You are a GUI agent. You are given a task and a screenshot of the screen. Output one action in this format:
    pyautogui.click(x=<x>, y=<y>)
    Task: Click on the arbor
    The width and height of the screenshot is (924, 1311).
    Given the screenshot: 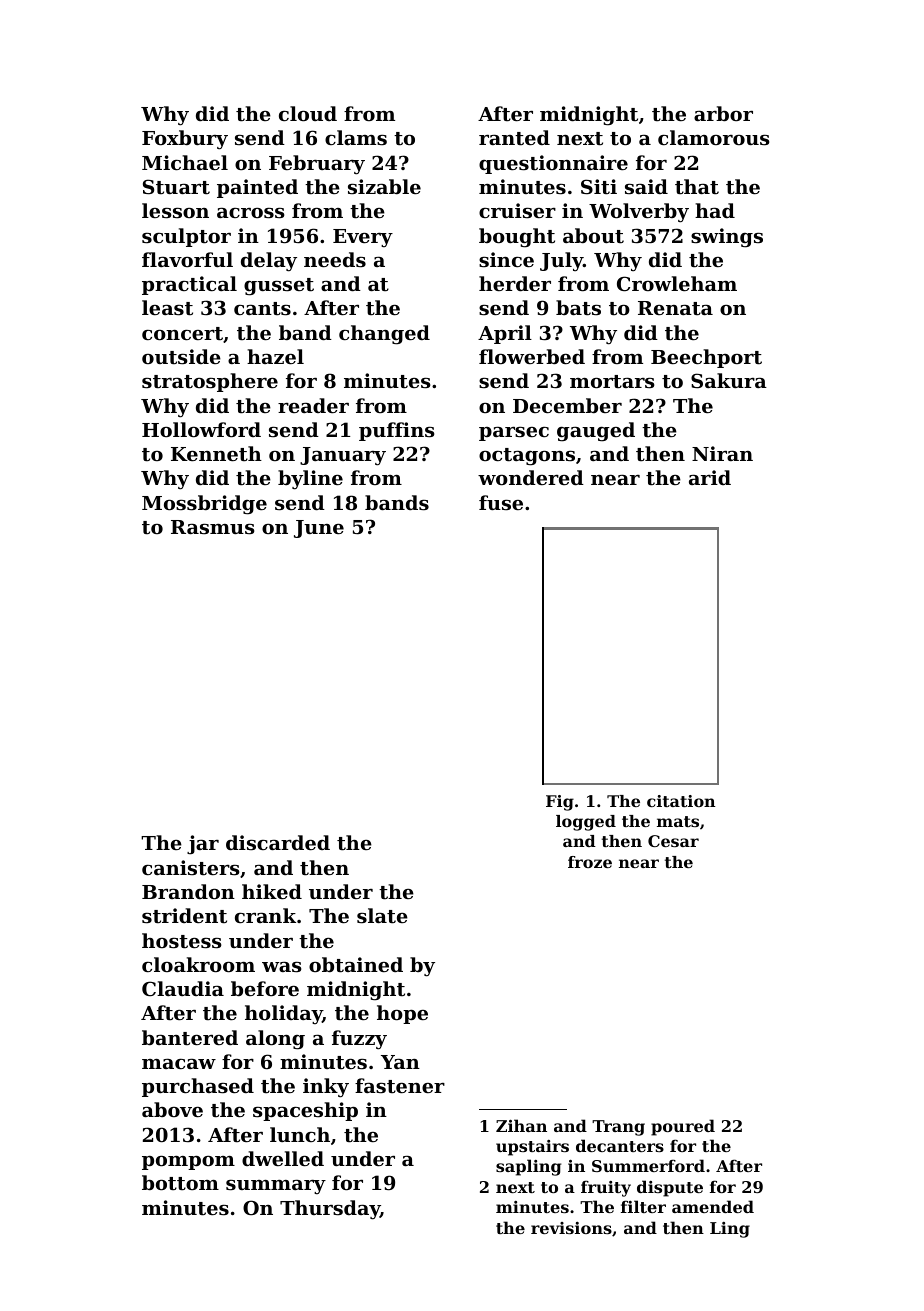 What is the action you would take?
    pyautogui.click(x=723, y=113)
